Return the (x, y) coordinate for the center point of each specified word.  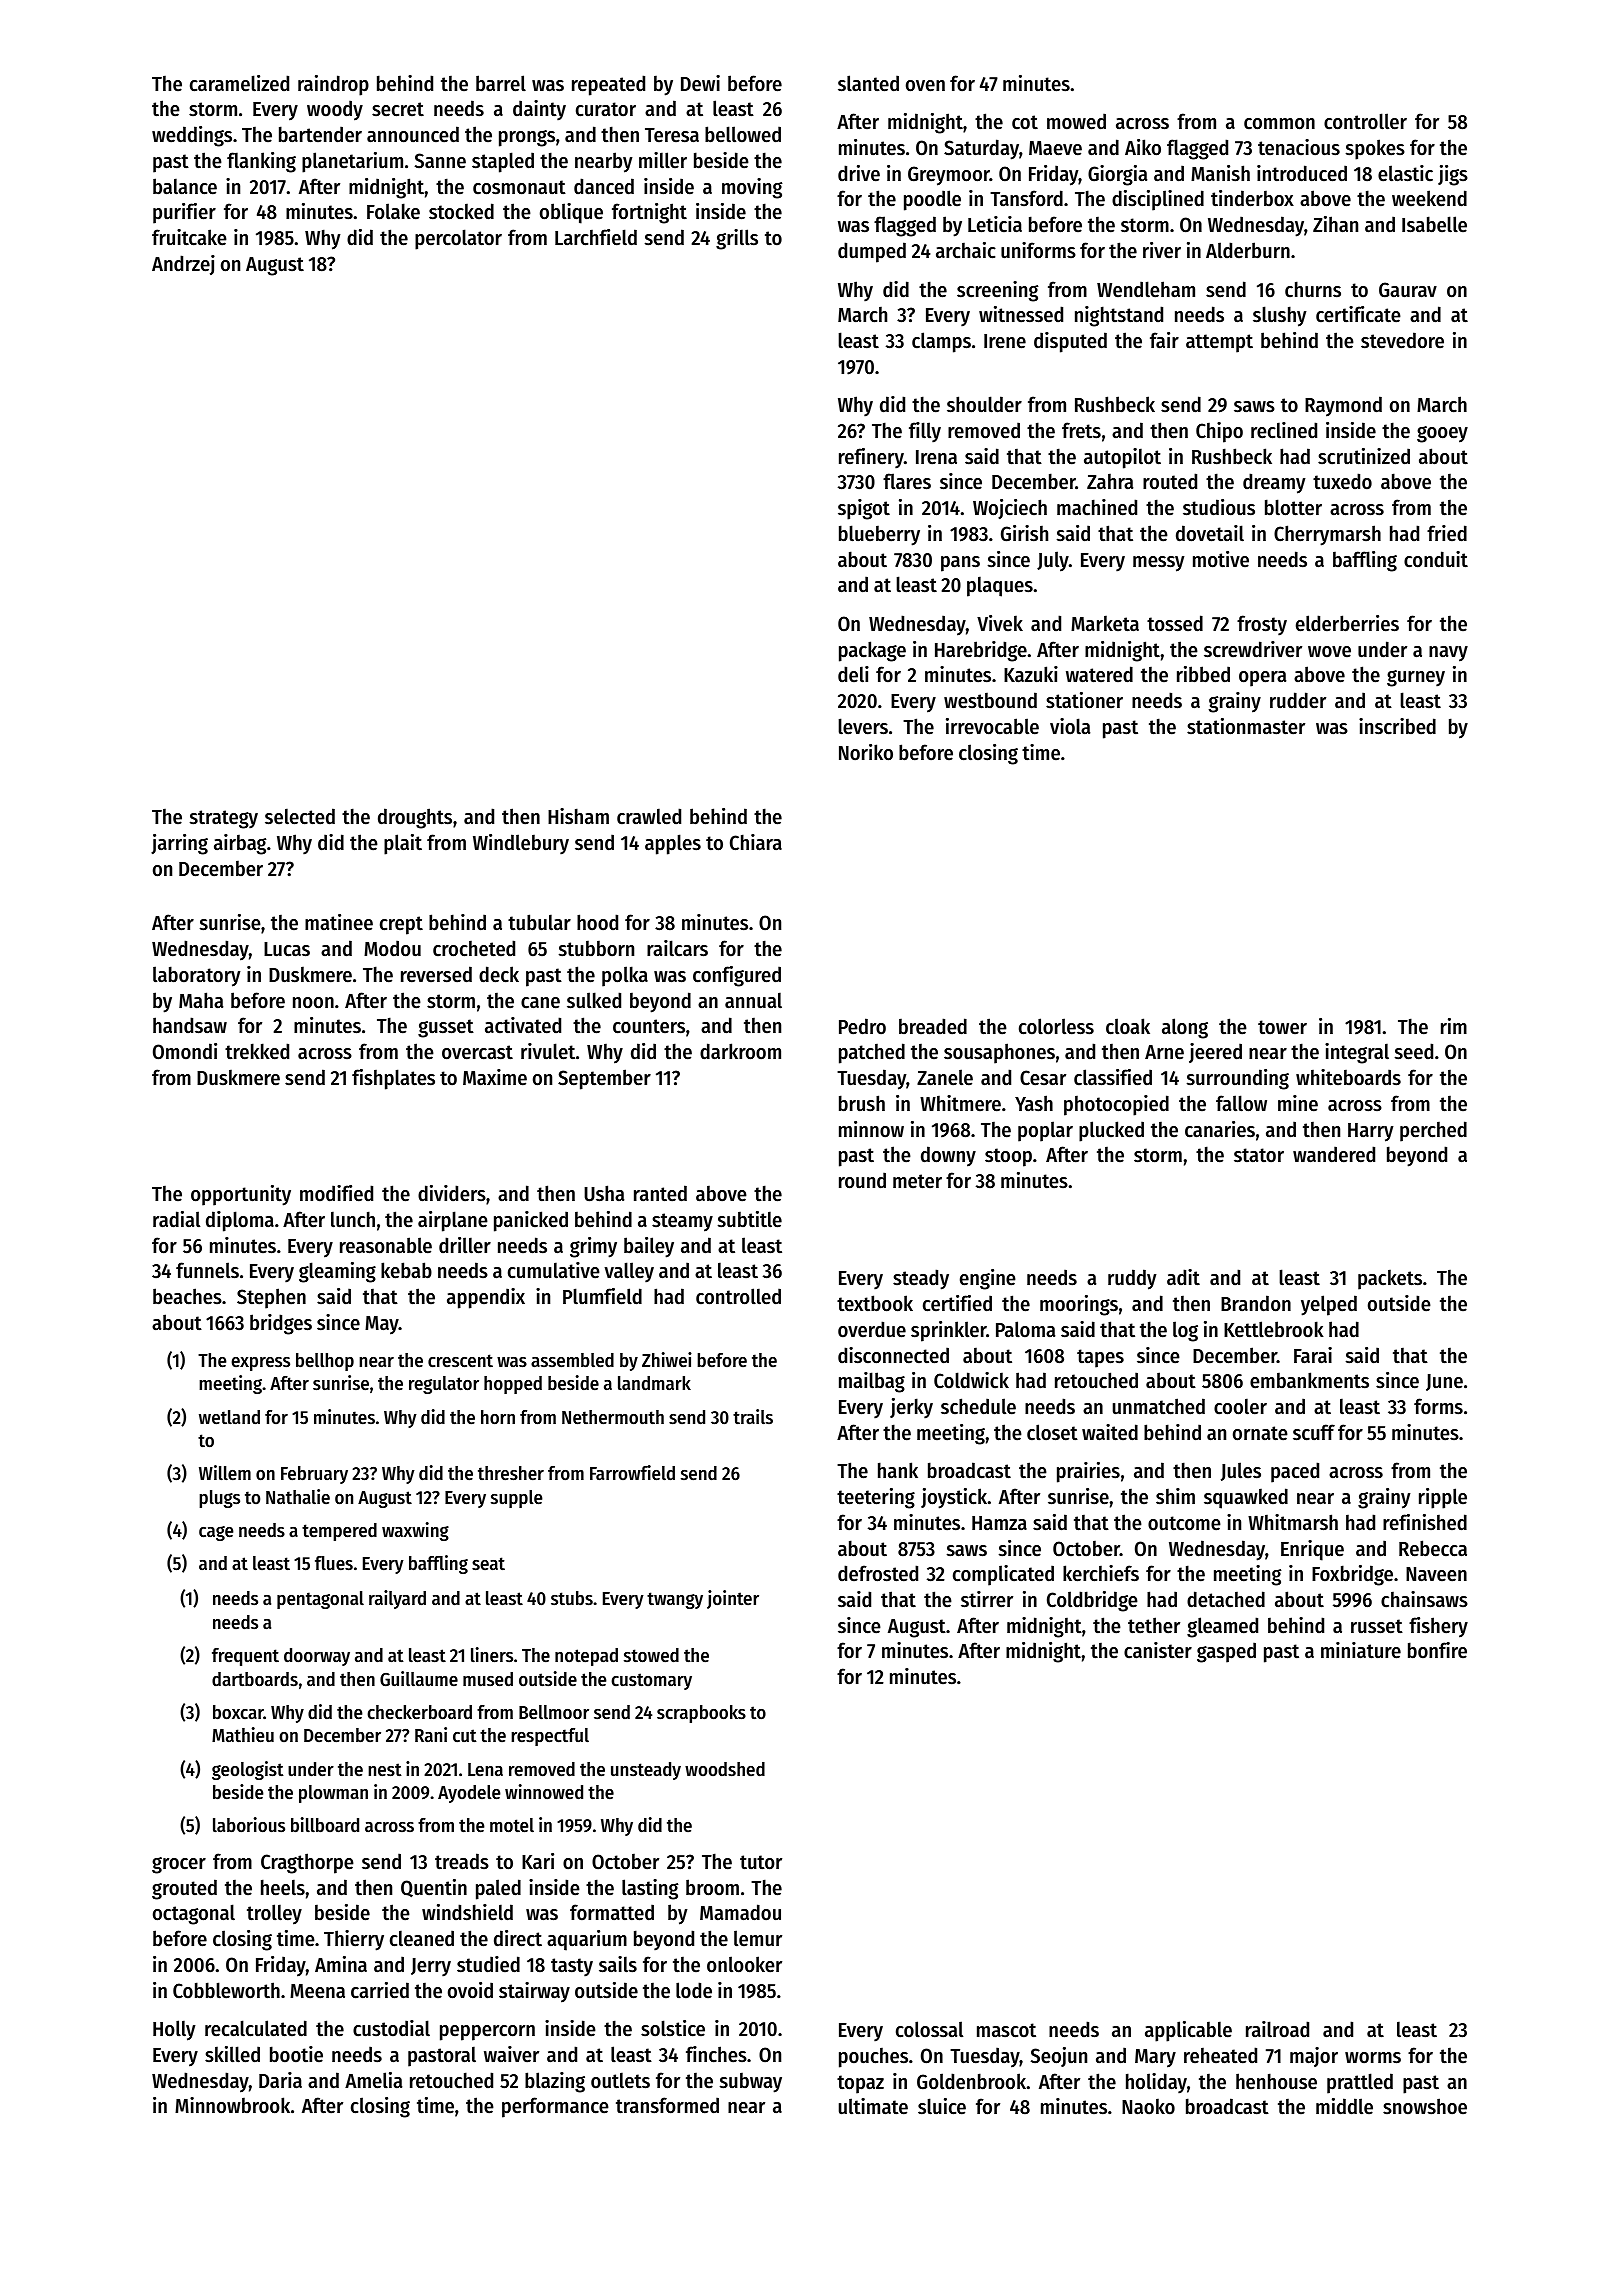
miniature (1361, 1650)
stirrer (987, 1599)
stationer (1084, 700)
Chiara (756, 842)
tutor (761, 1862)
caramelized (239, 83)
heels (283, 1887)
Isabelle (1434, 224)
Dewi (700, 83)
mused (488, 1679)
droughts (415, 818)
